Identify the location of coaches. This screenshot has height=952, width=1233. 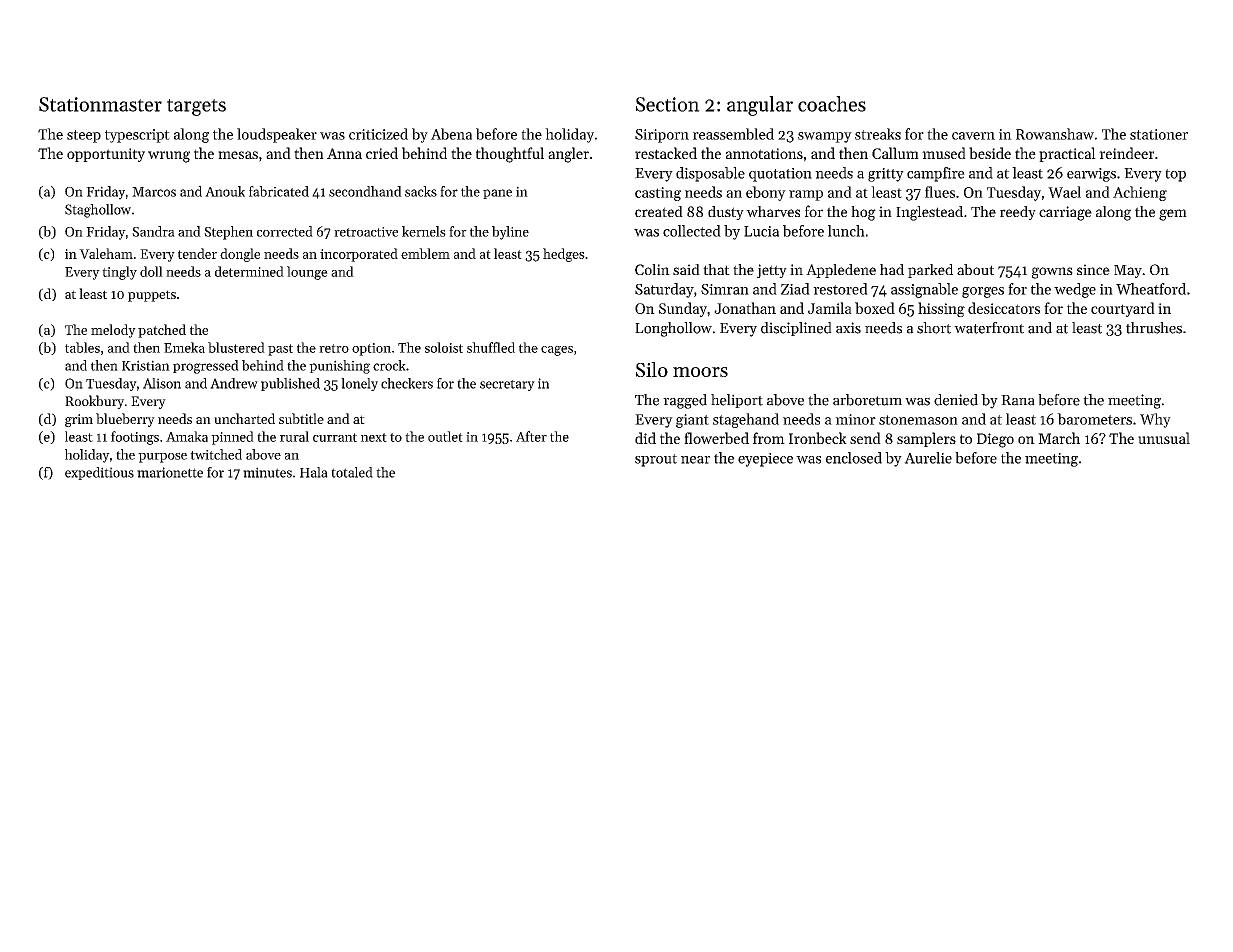
(832, 104).
